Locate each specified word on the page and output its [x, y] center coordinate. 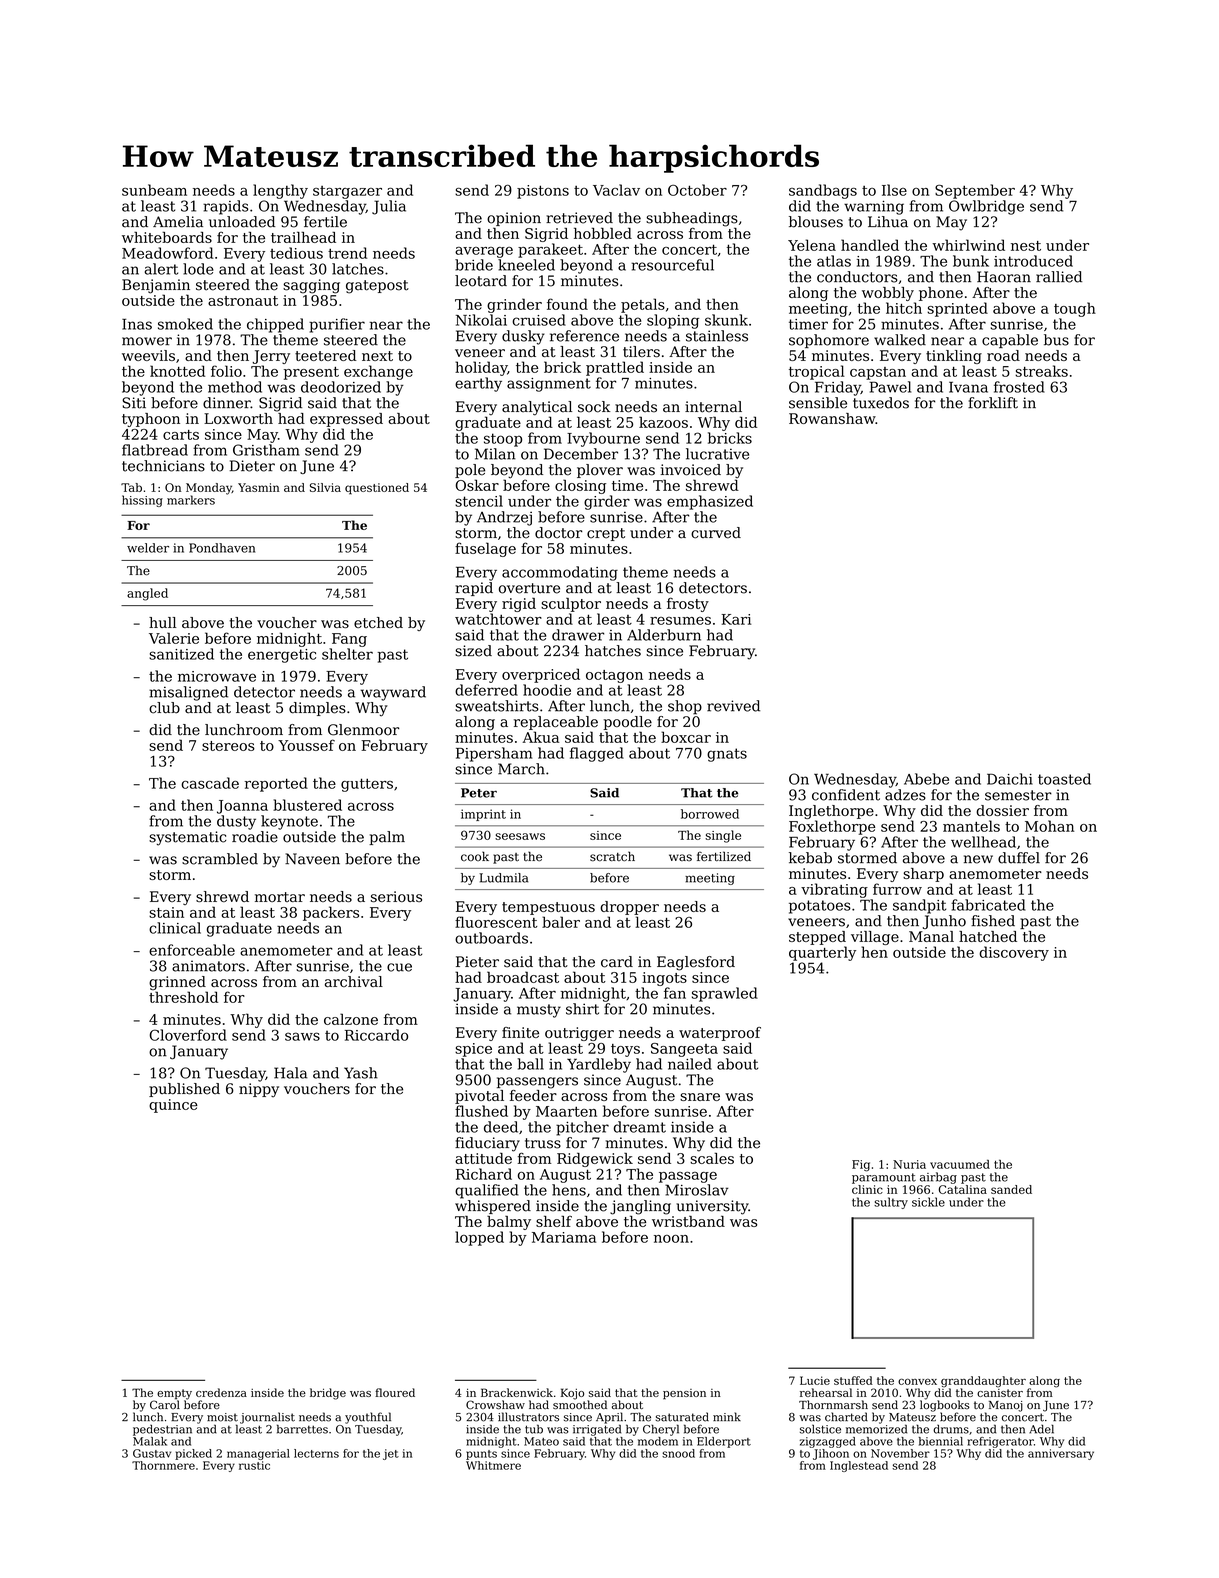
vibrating [834, 890]
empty [174, 1394]
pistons [543, 192]
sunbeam [154, 190]
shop [685, 707]
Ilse [894, 190]
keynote [289, 822]
